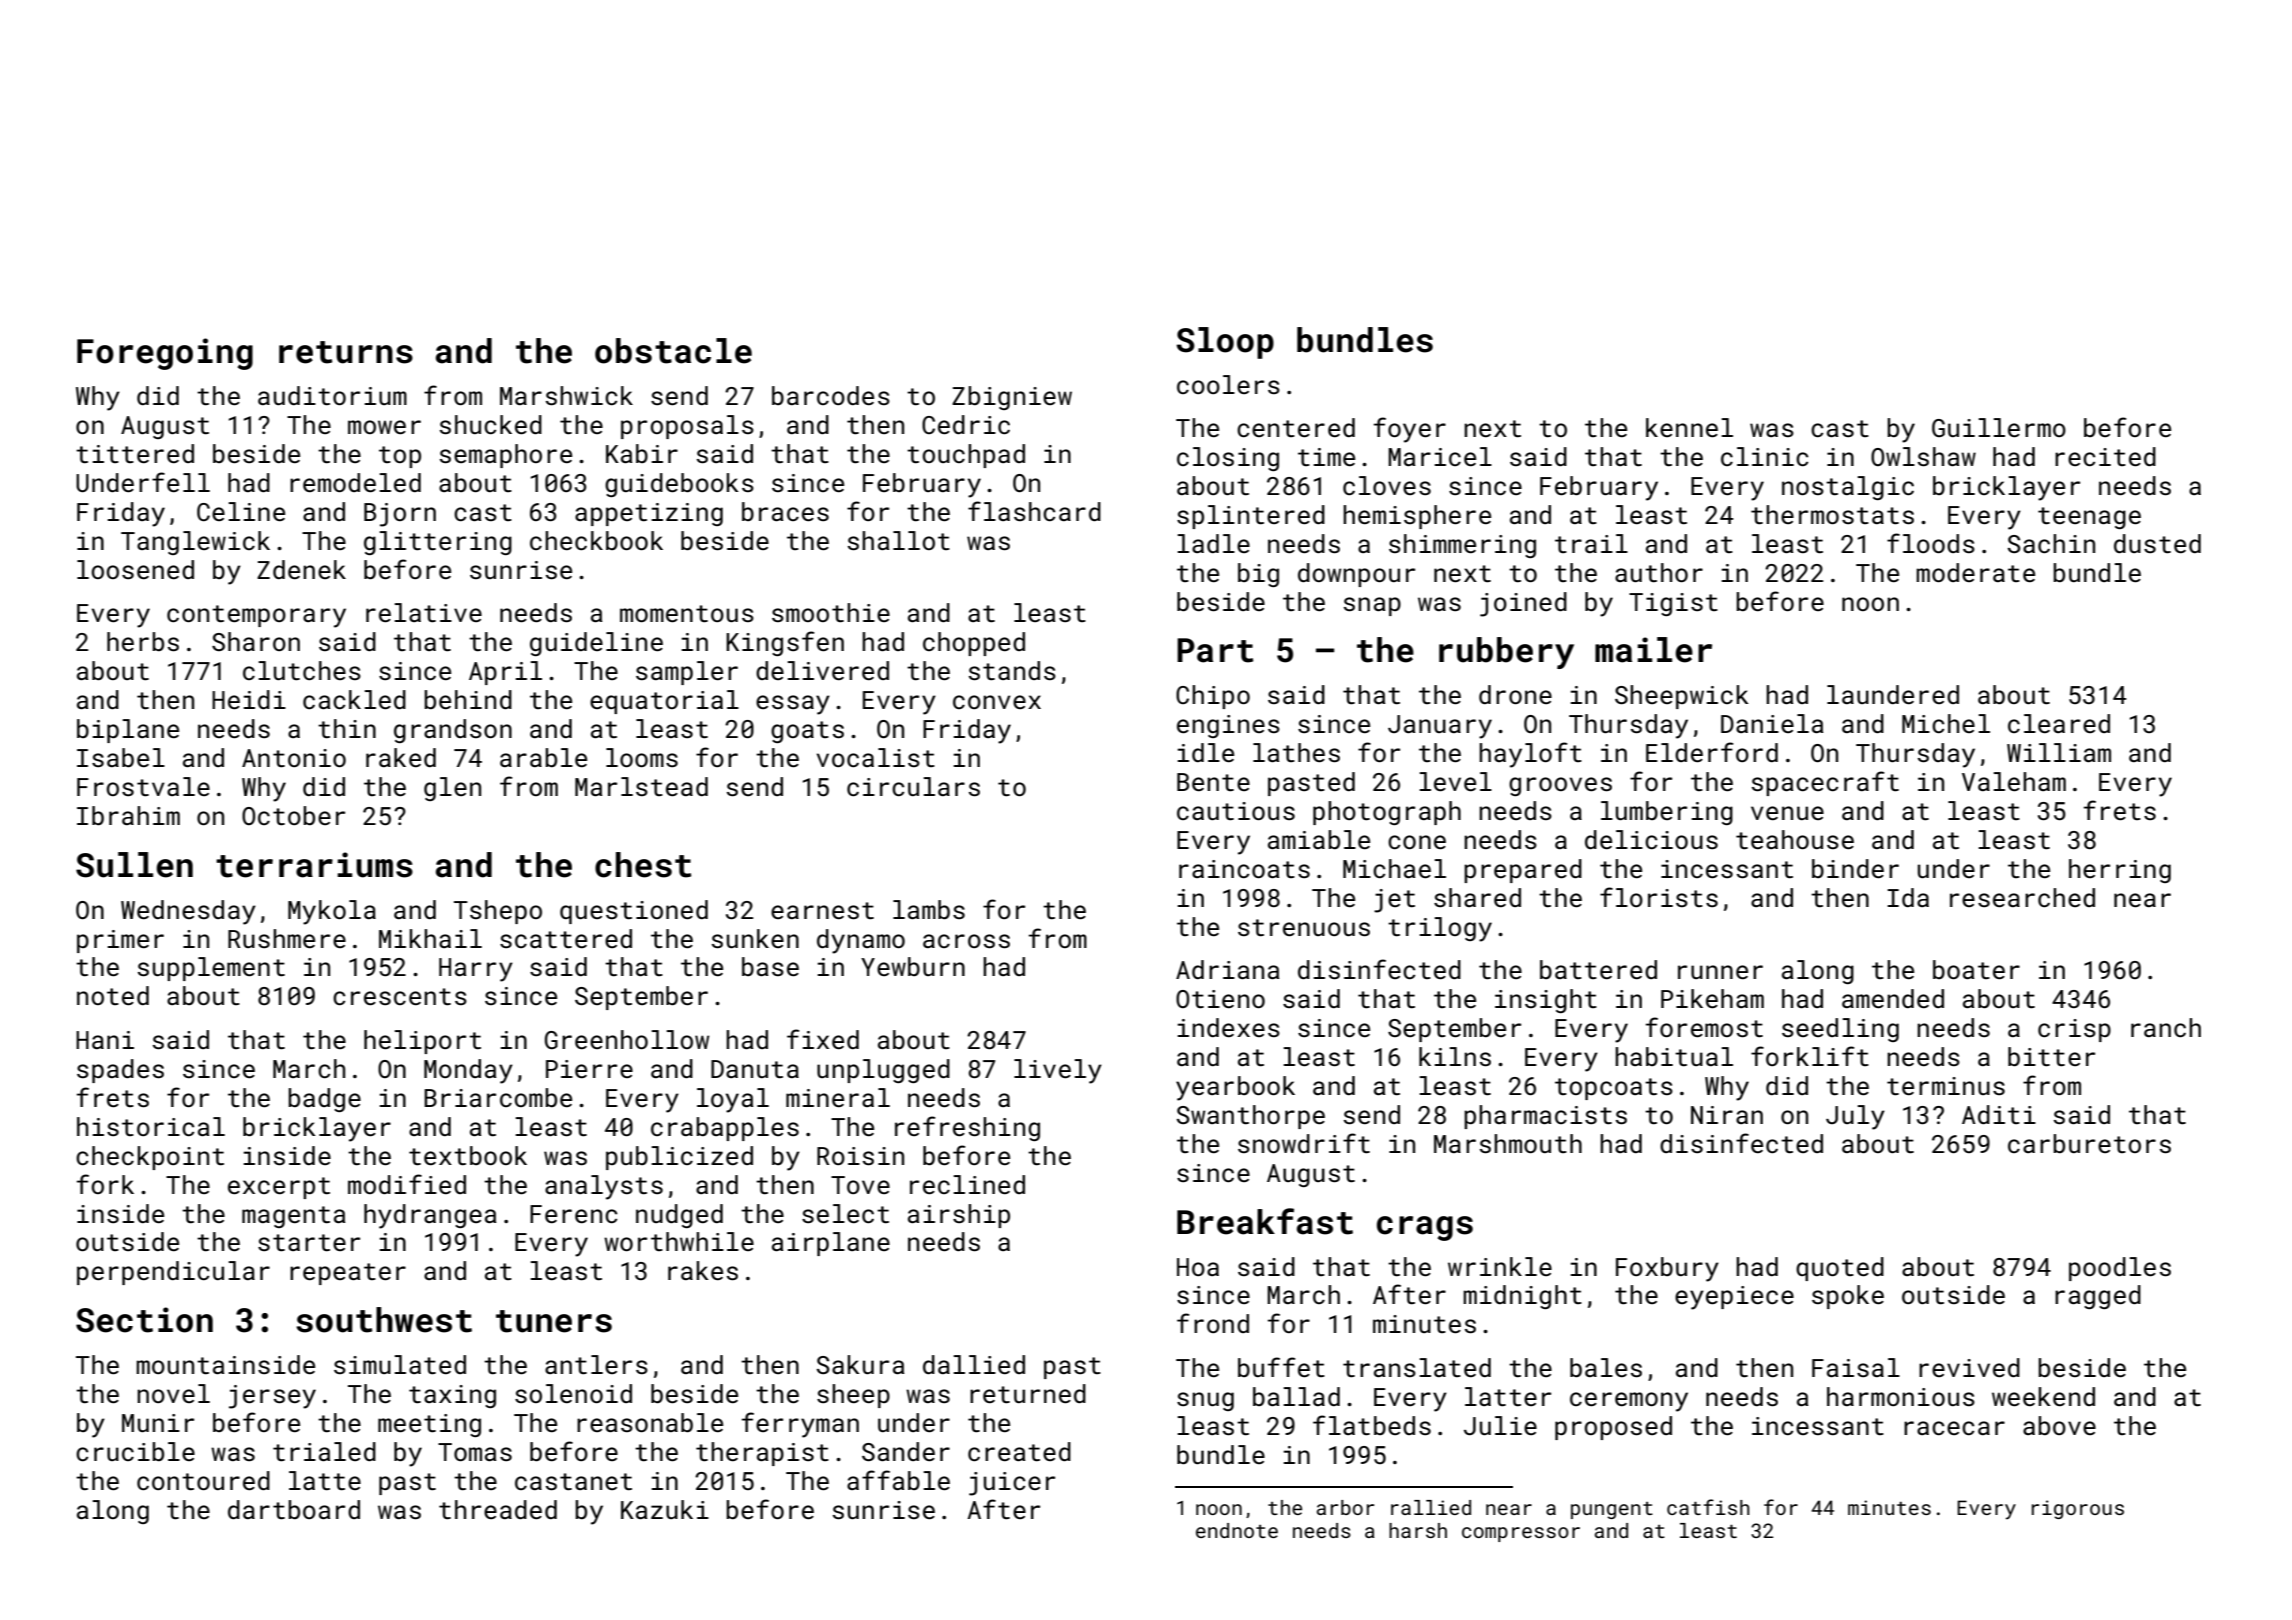 The height and width of the screenshot is (1620, 2292). Describe the element at coordinates (1237, 1530) in the screenshot. I see `endnote` at that location.
